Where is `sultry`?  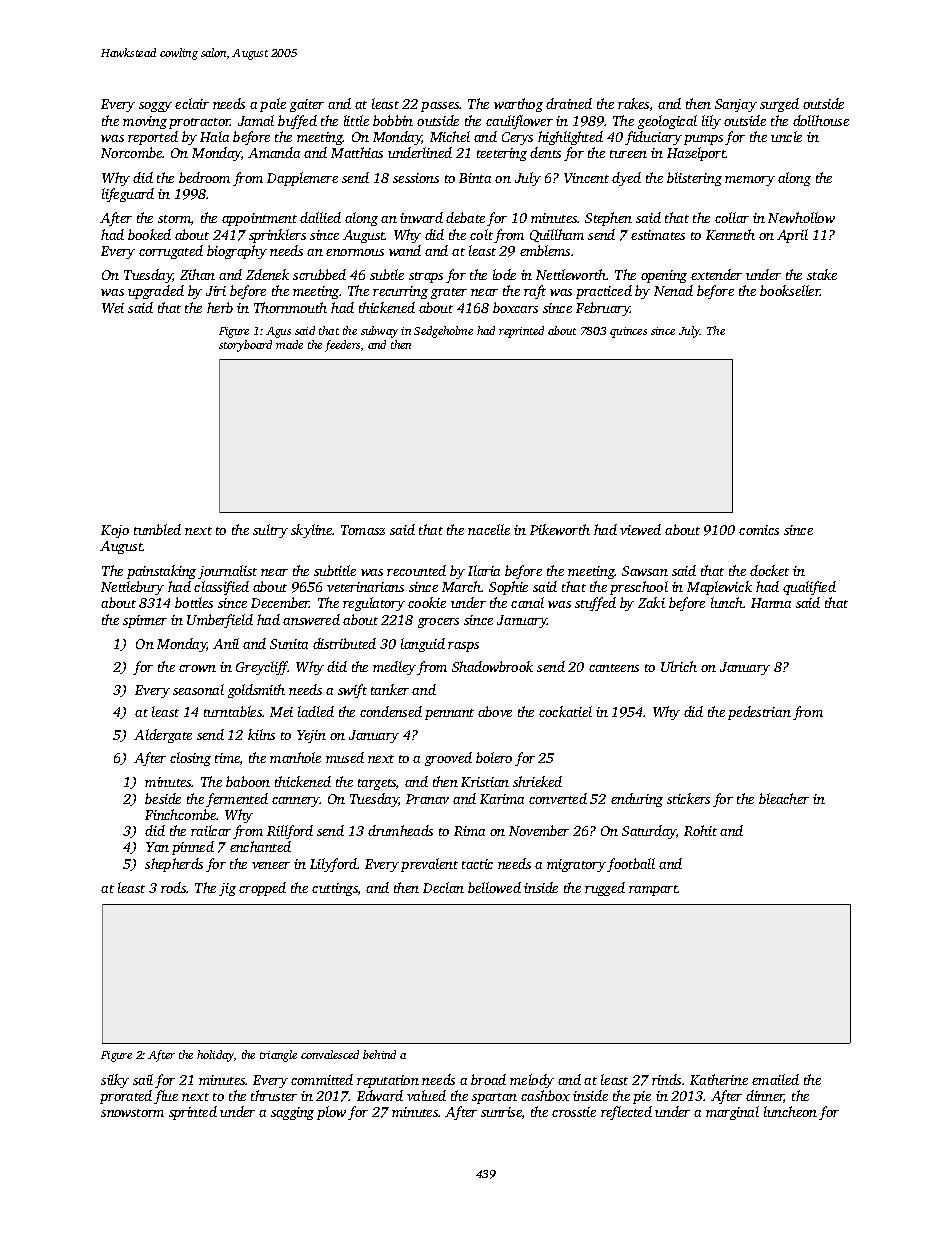 sultry is located at coordinates (270, 531).
